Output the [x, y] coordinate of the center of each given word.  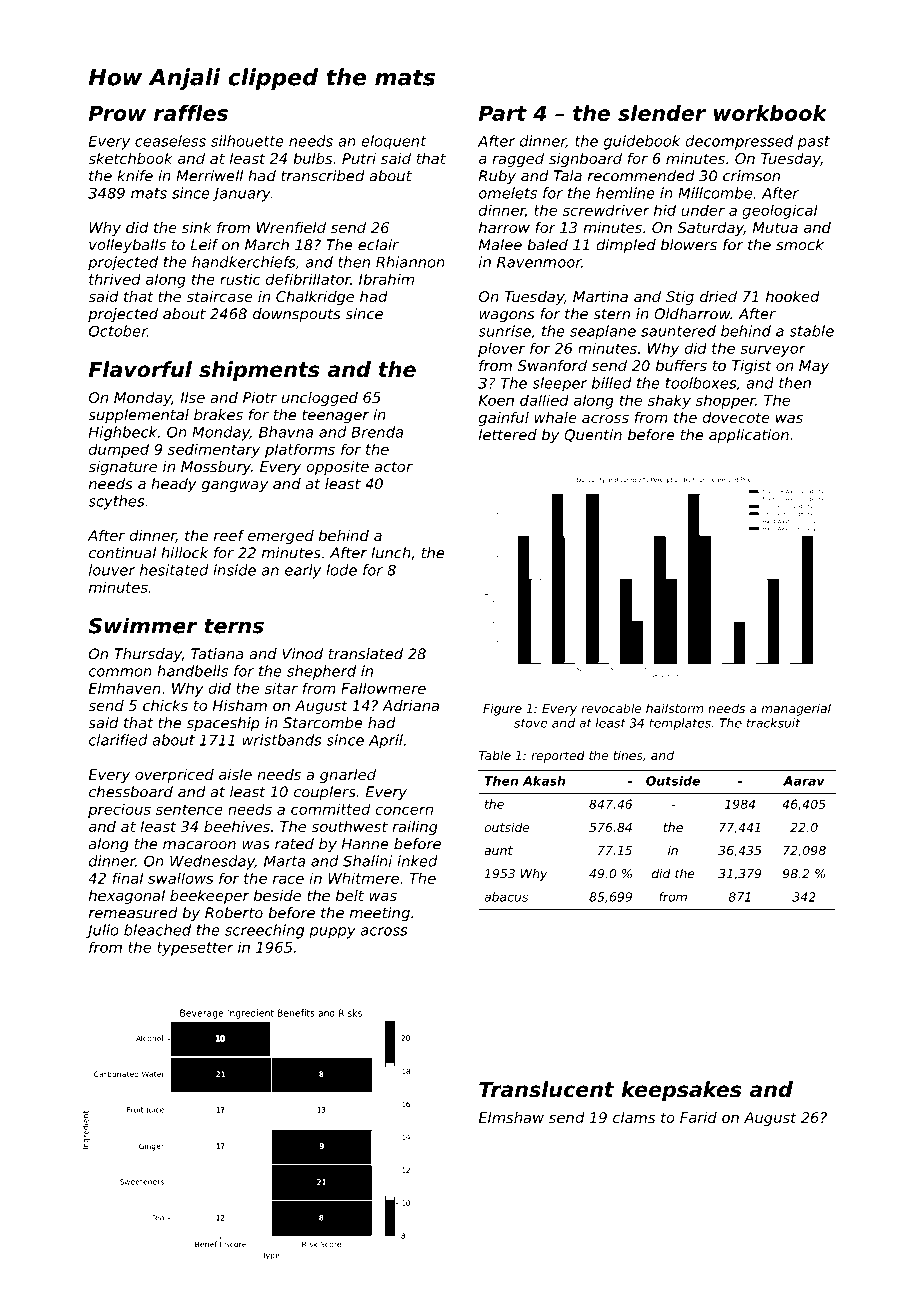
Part [503, 113]
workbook [770, 113]
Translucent [546, 1089]
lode [341, 570]
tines [628, 755]
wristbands [281, 740]
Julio [102, 931]
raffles [191, 113]
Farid [698, 1117]
